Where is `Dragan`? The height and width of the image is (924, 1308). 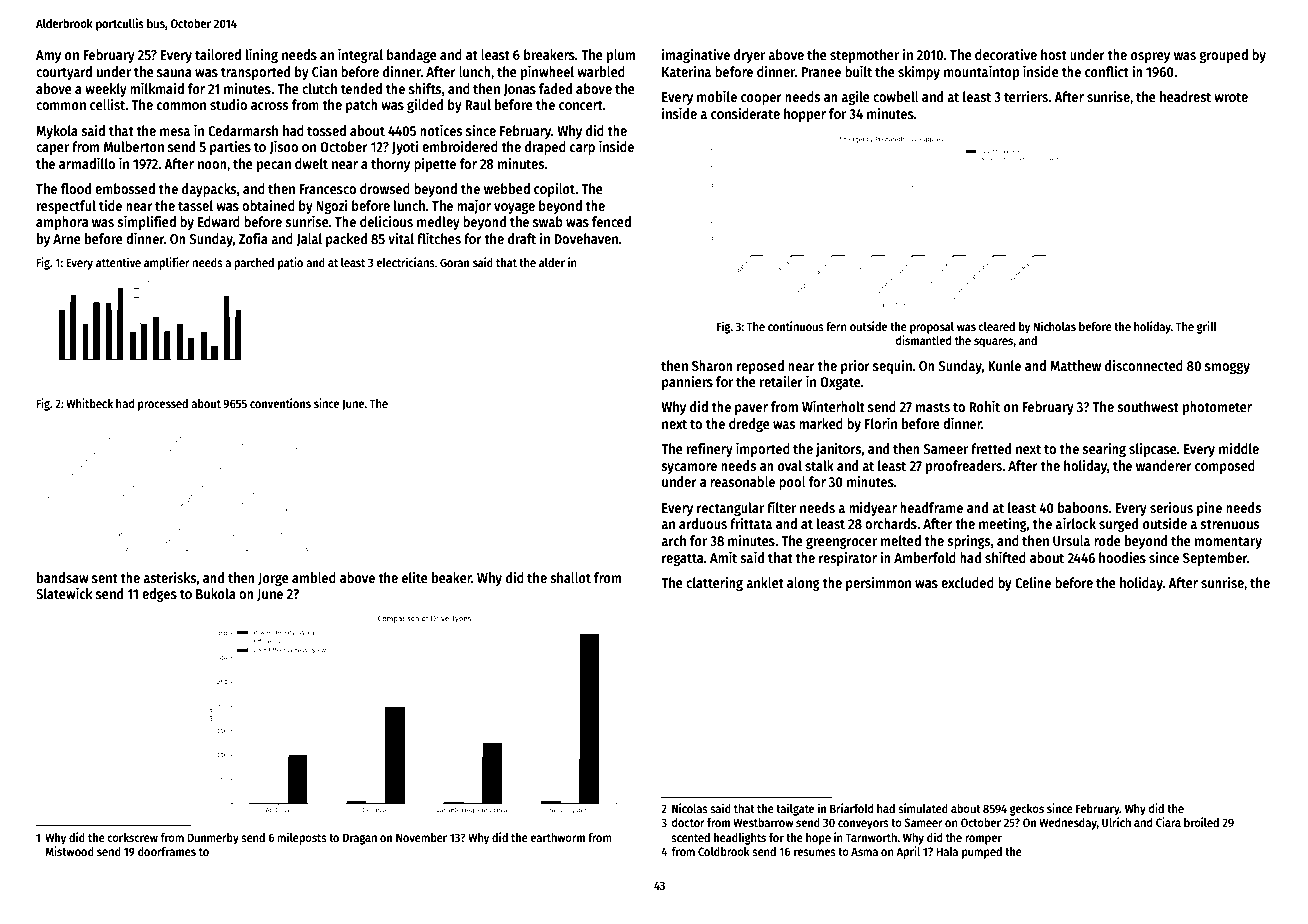
Dragan is located at coordinates (360, 839).
